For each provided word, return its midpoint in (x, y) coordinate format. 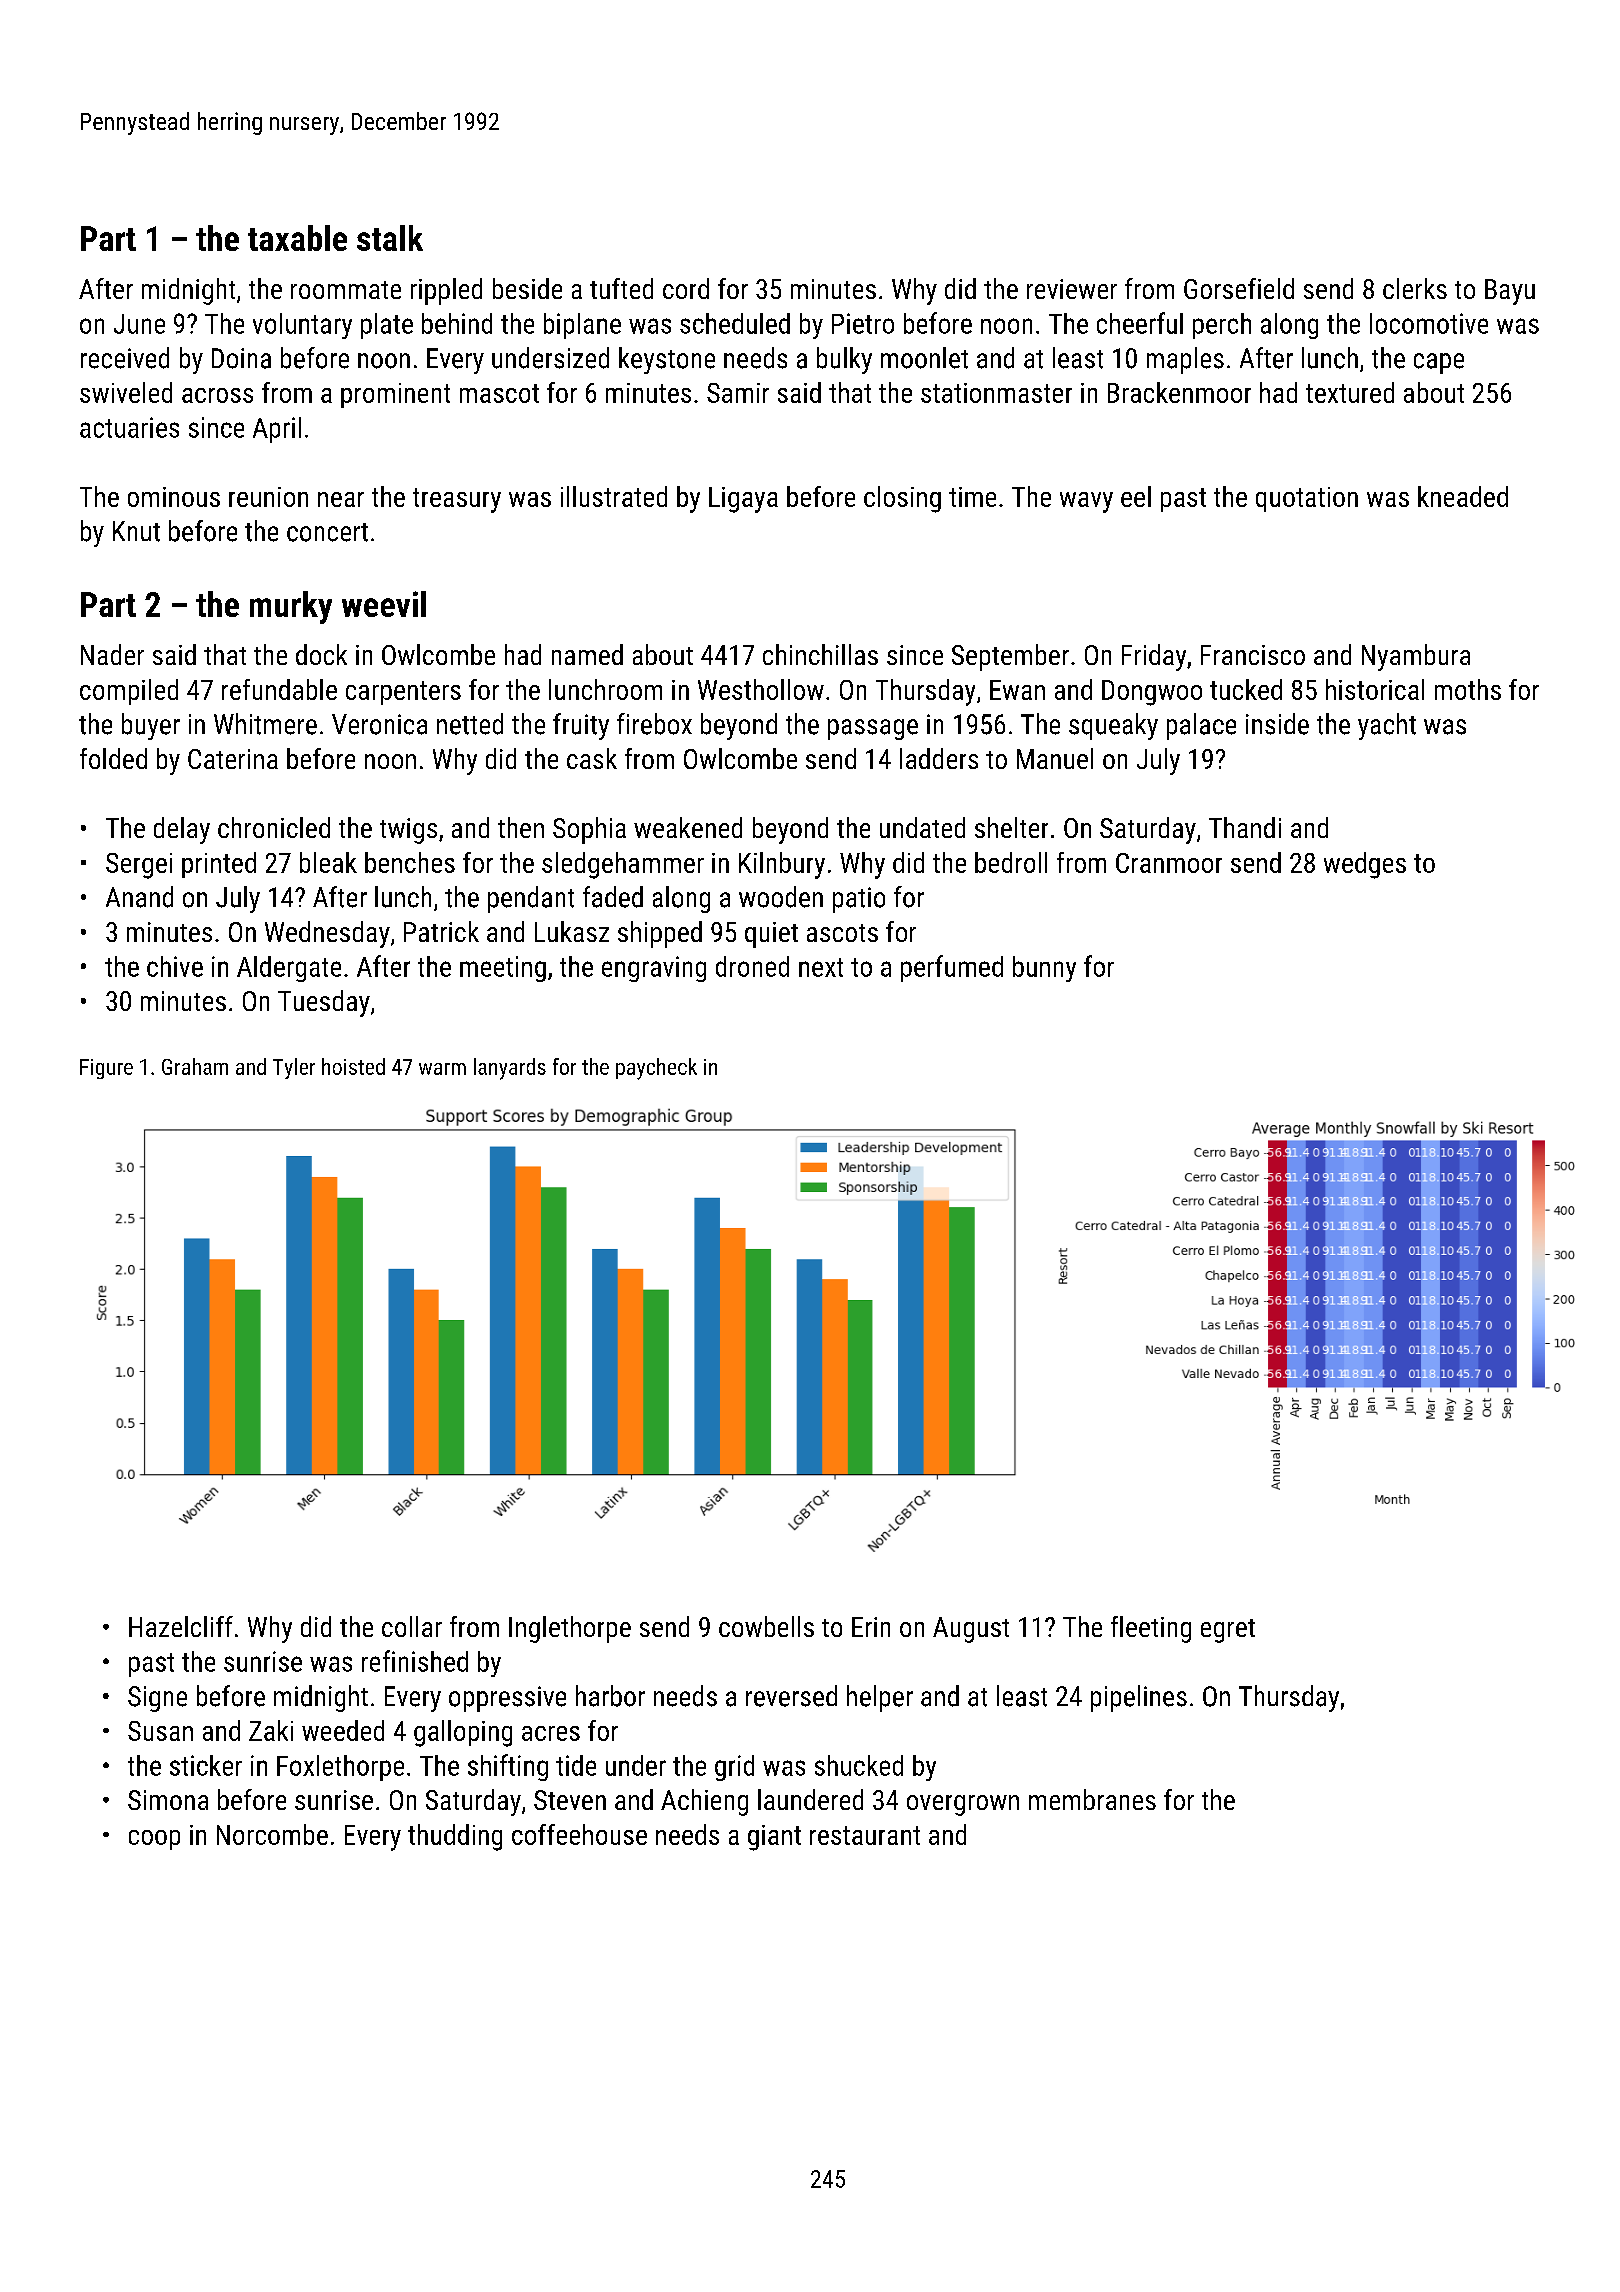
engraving (654, 969)
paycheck (656, 1069)
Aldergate (289, 969)
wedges (1365, 865)
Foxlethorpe (340, 1768)
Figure (106, 1069)
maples (1185, 360)
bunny (1044, 969)
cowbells (766, 1626)
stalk (390, 238)
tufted (621, 288)
